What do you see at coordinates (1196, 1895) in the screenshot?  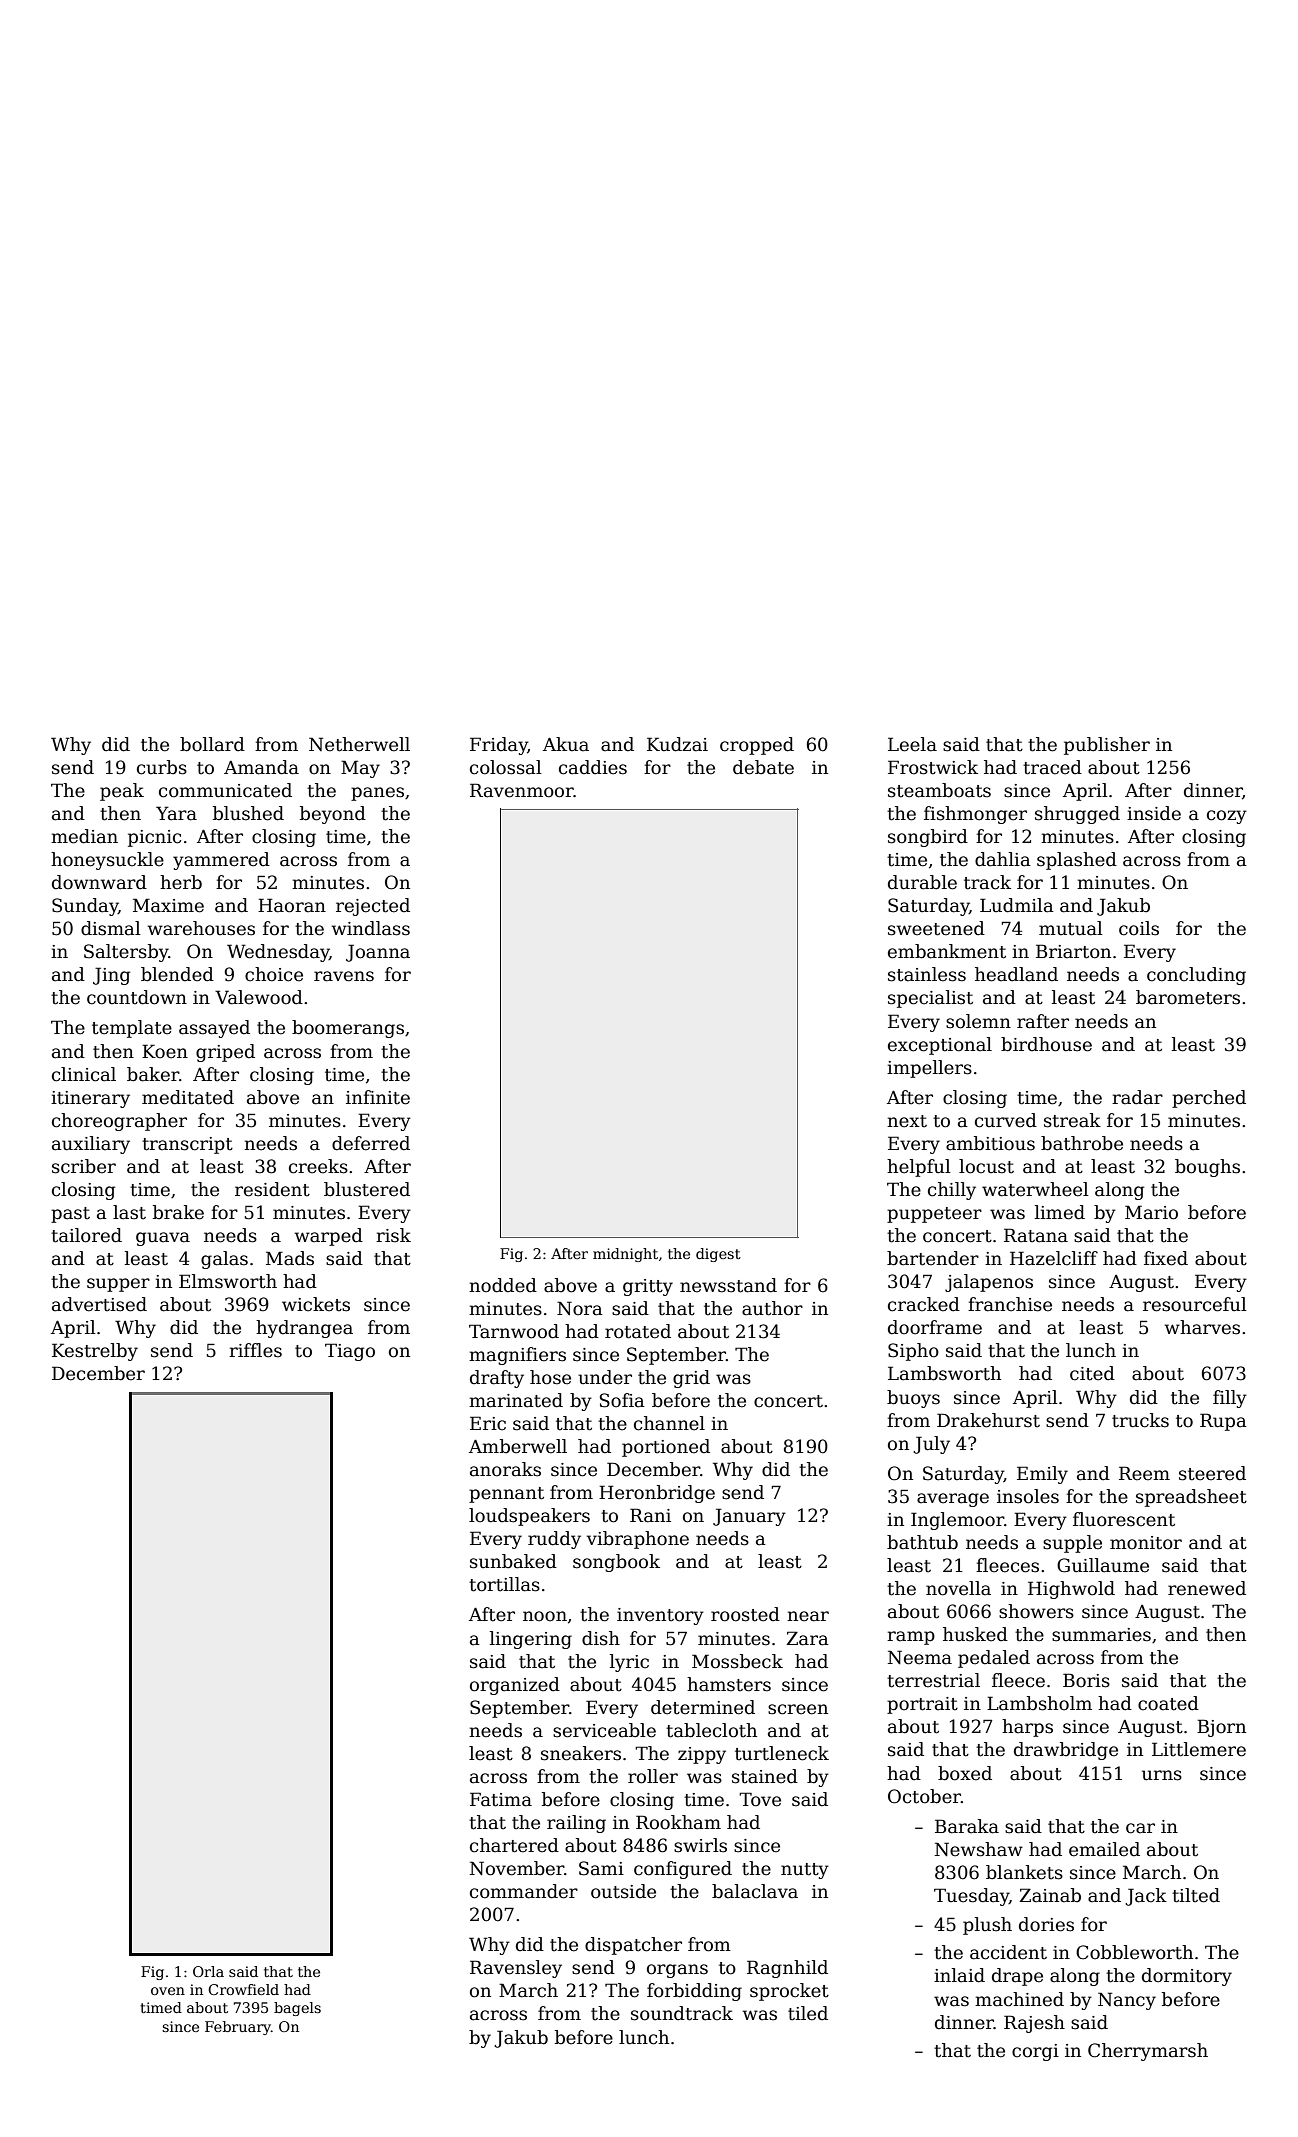 I see `tilted` at bounding box center [1196, 1895].
